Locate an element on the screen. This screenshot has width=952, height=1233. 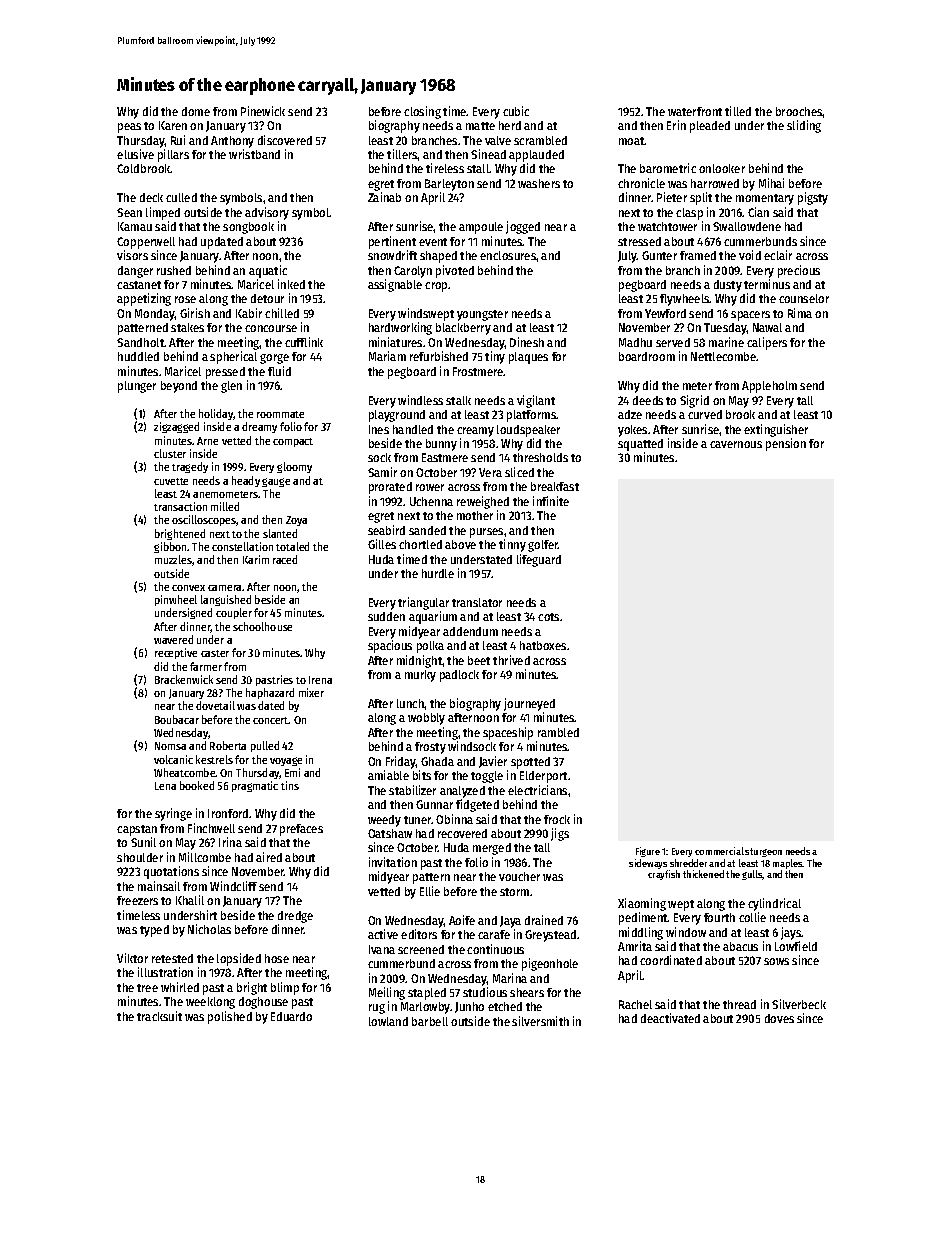
journeyed is located at coordinates (529, 704).
